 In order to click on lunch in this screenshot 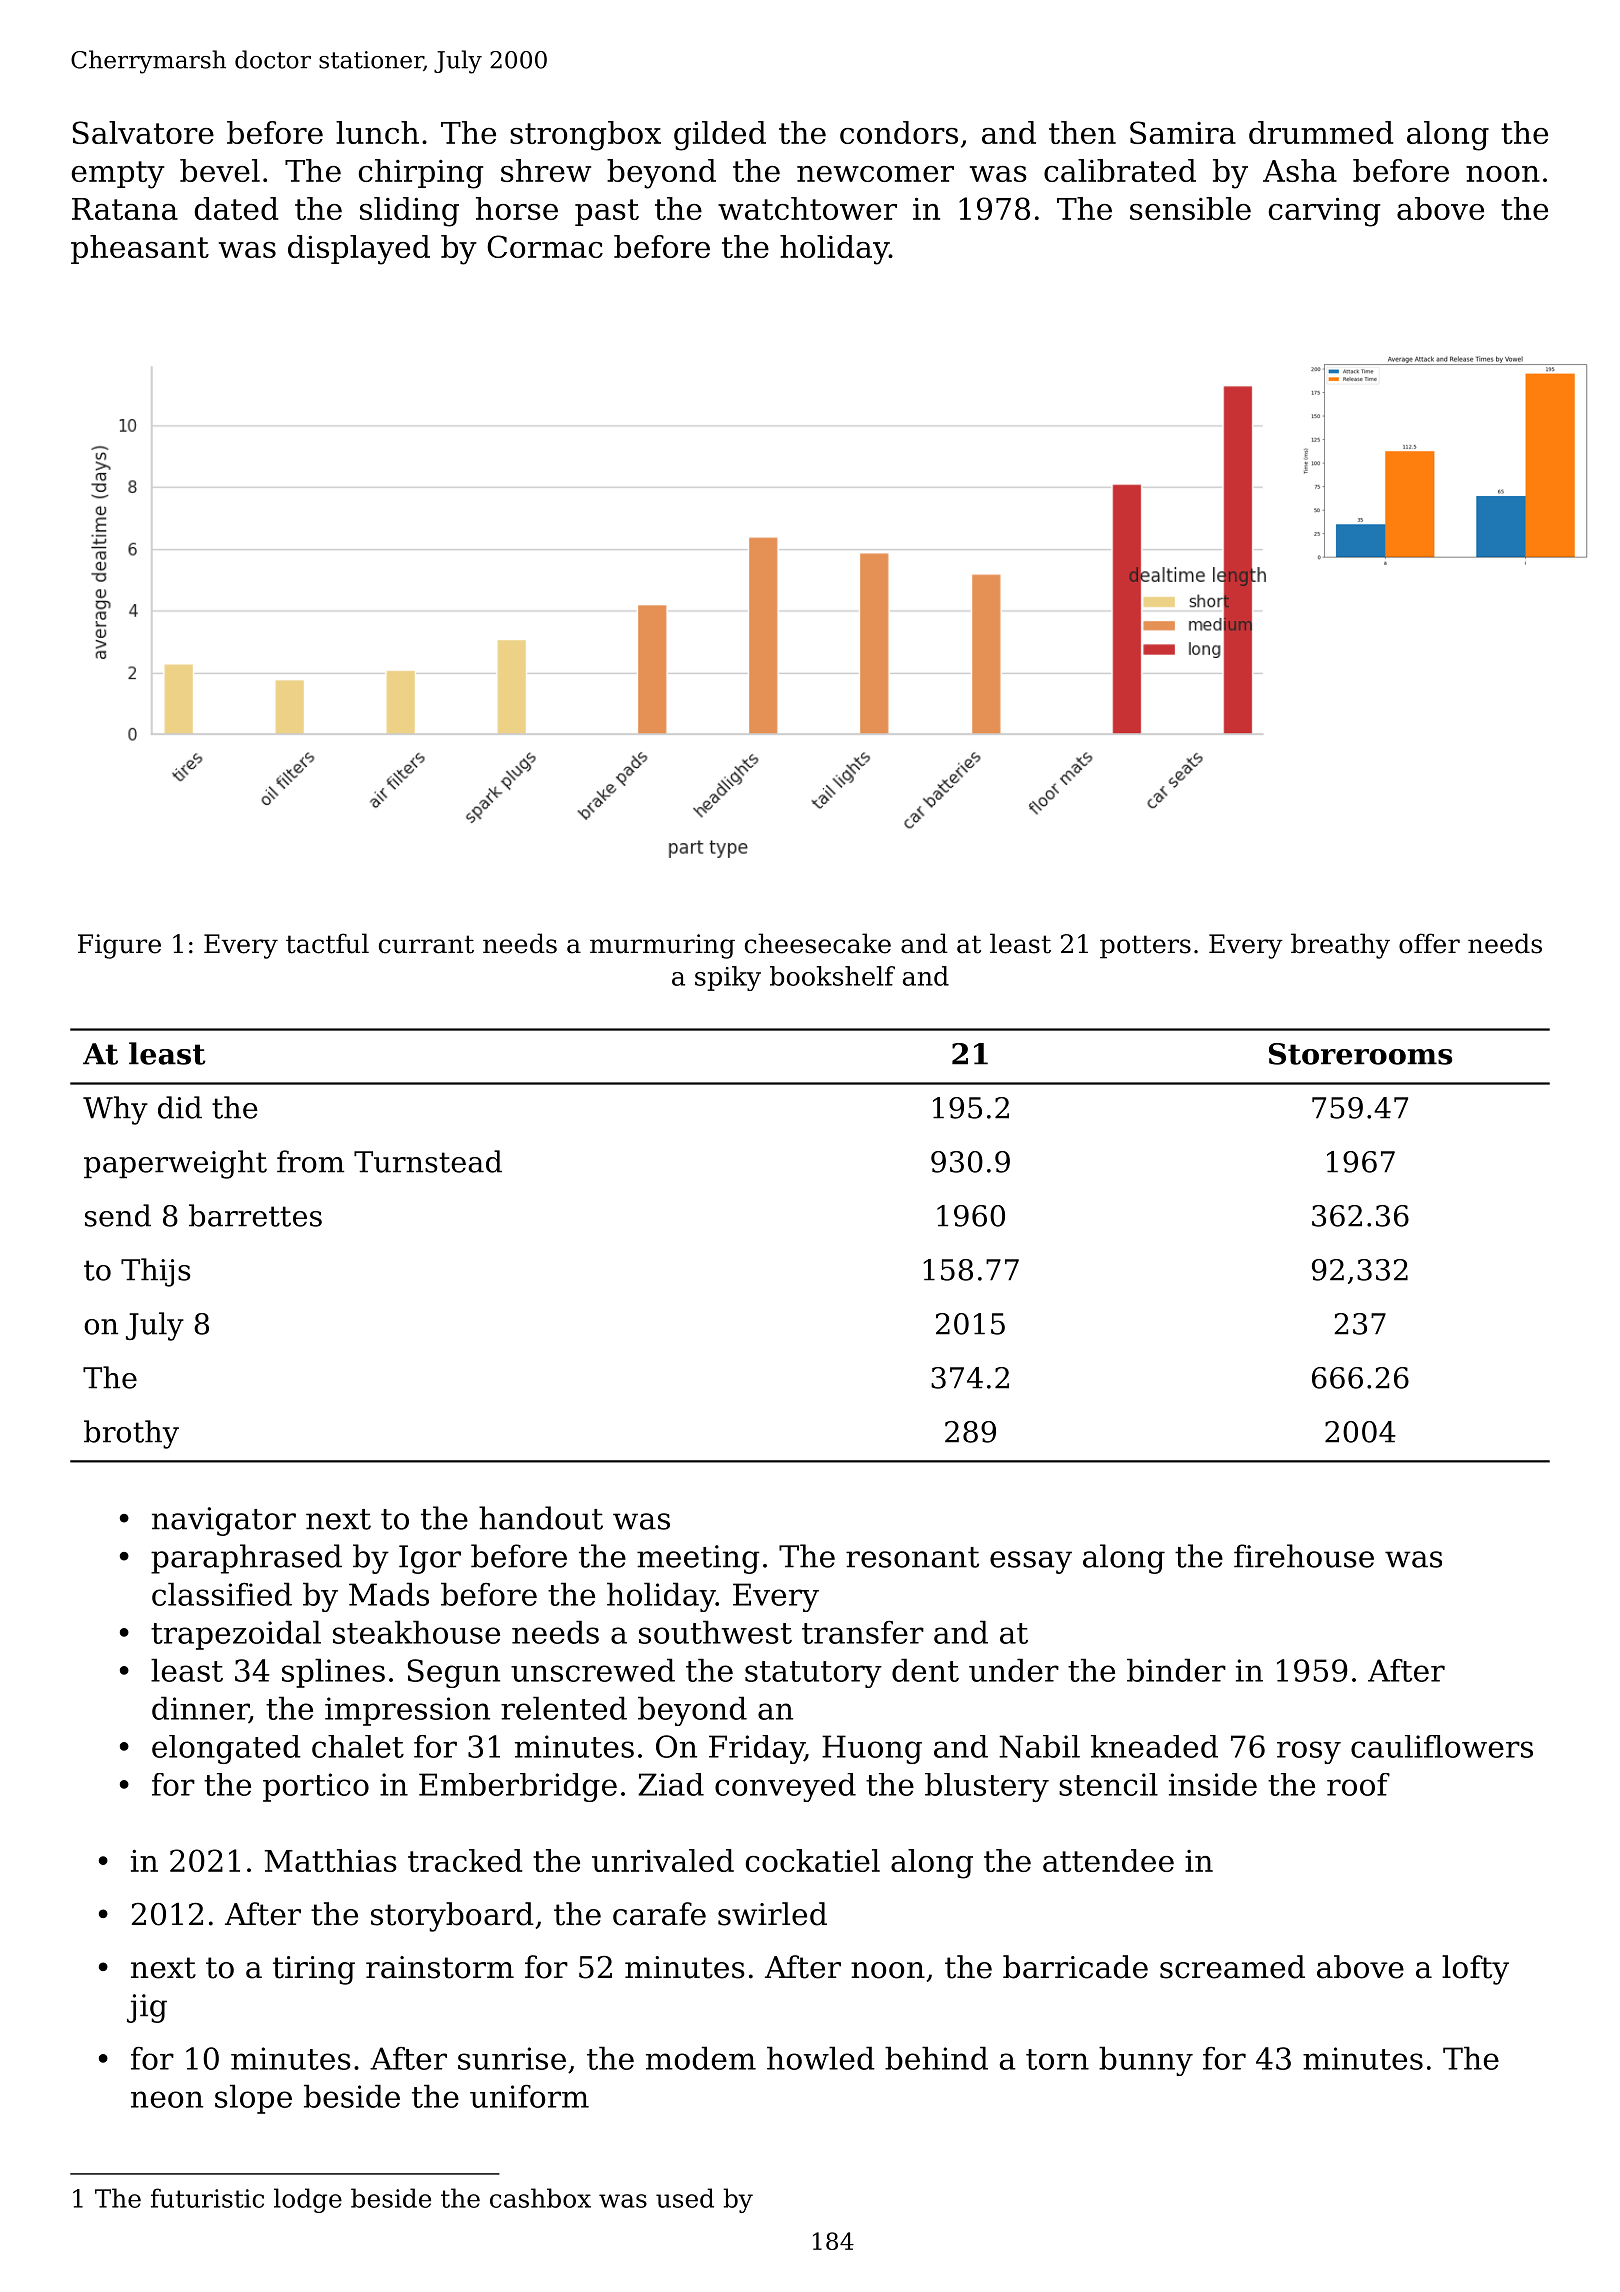, I will do `click(377, 132)`.
